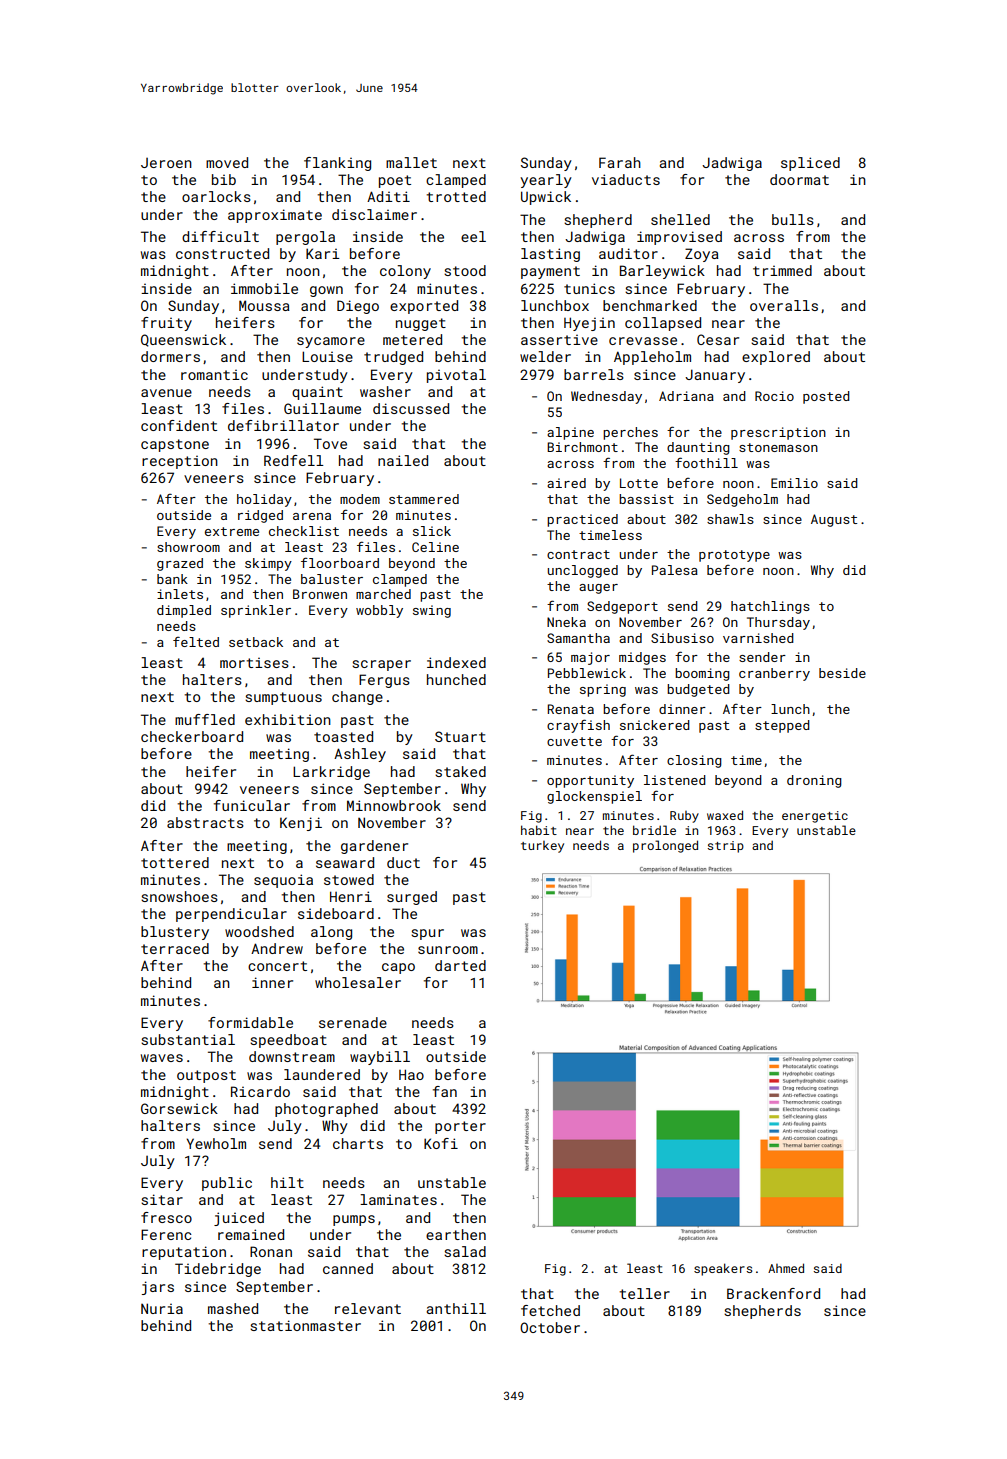 The image size is (1007, 1459). I want to click on stationmaster, so click(305, 1325).
